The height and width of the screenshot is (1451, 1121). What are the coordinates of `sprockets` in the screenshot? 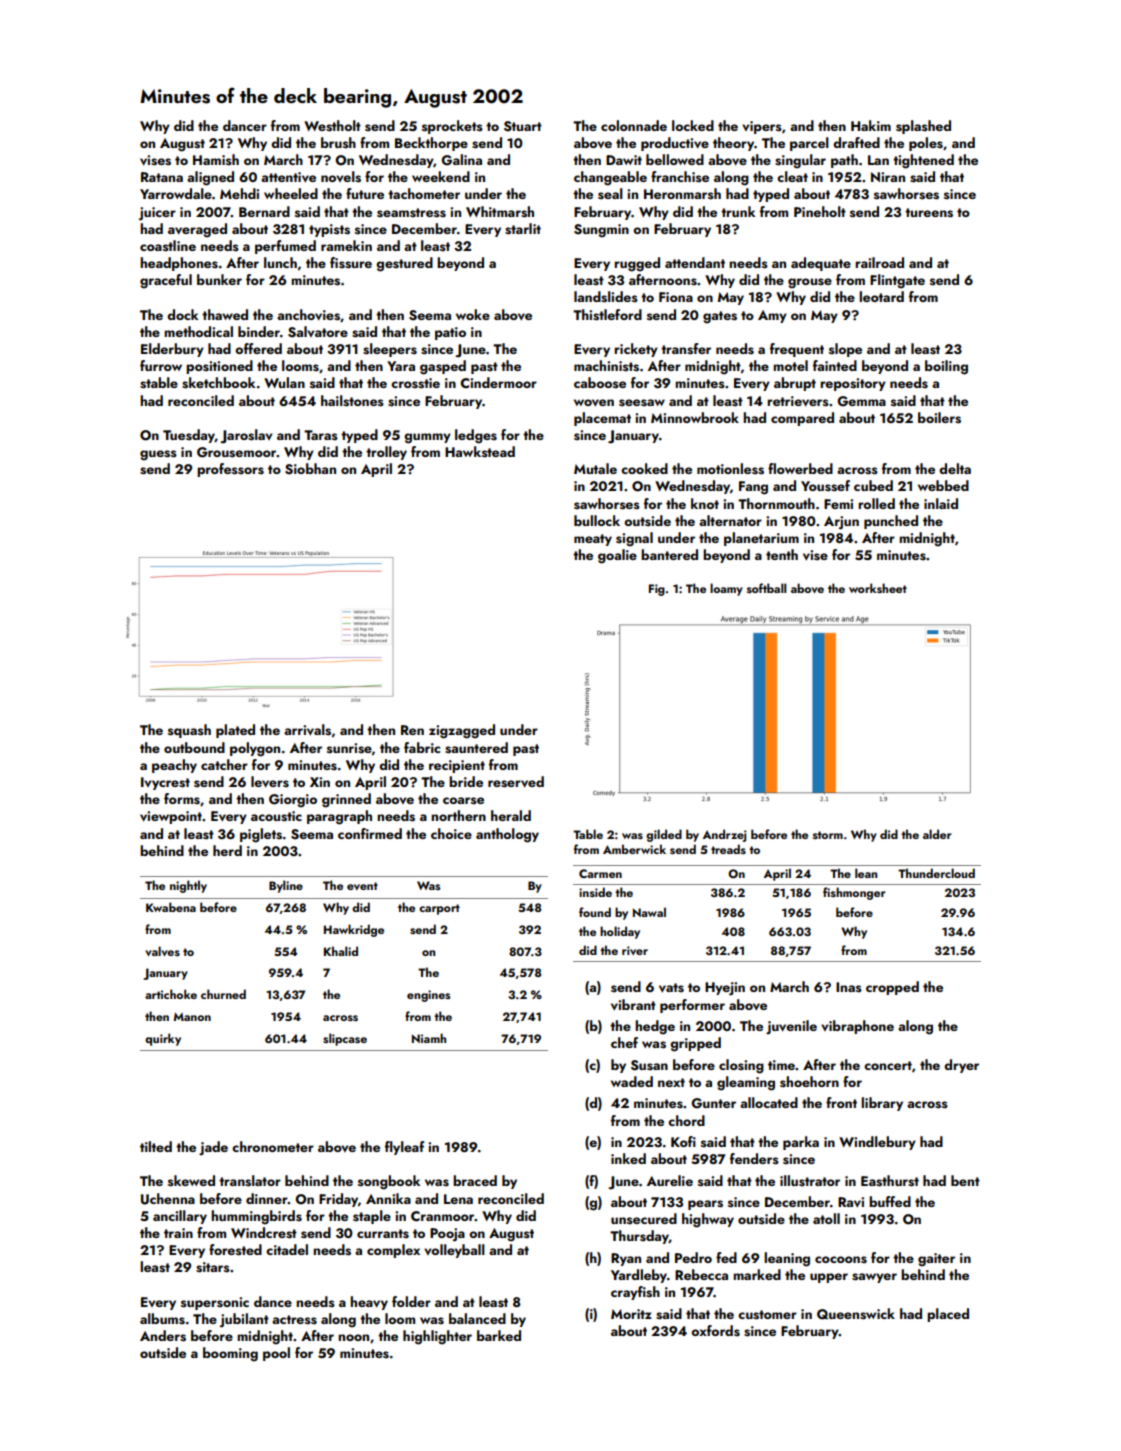 It's located at (452, 127).
